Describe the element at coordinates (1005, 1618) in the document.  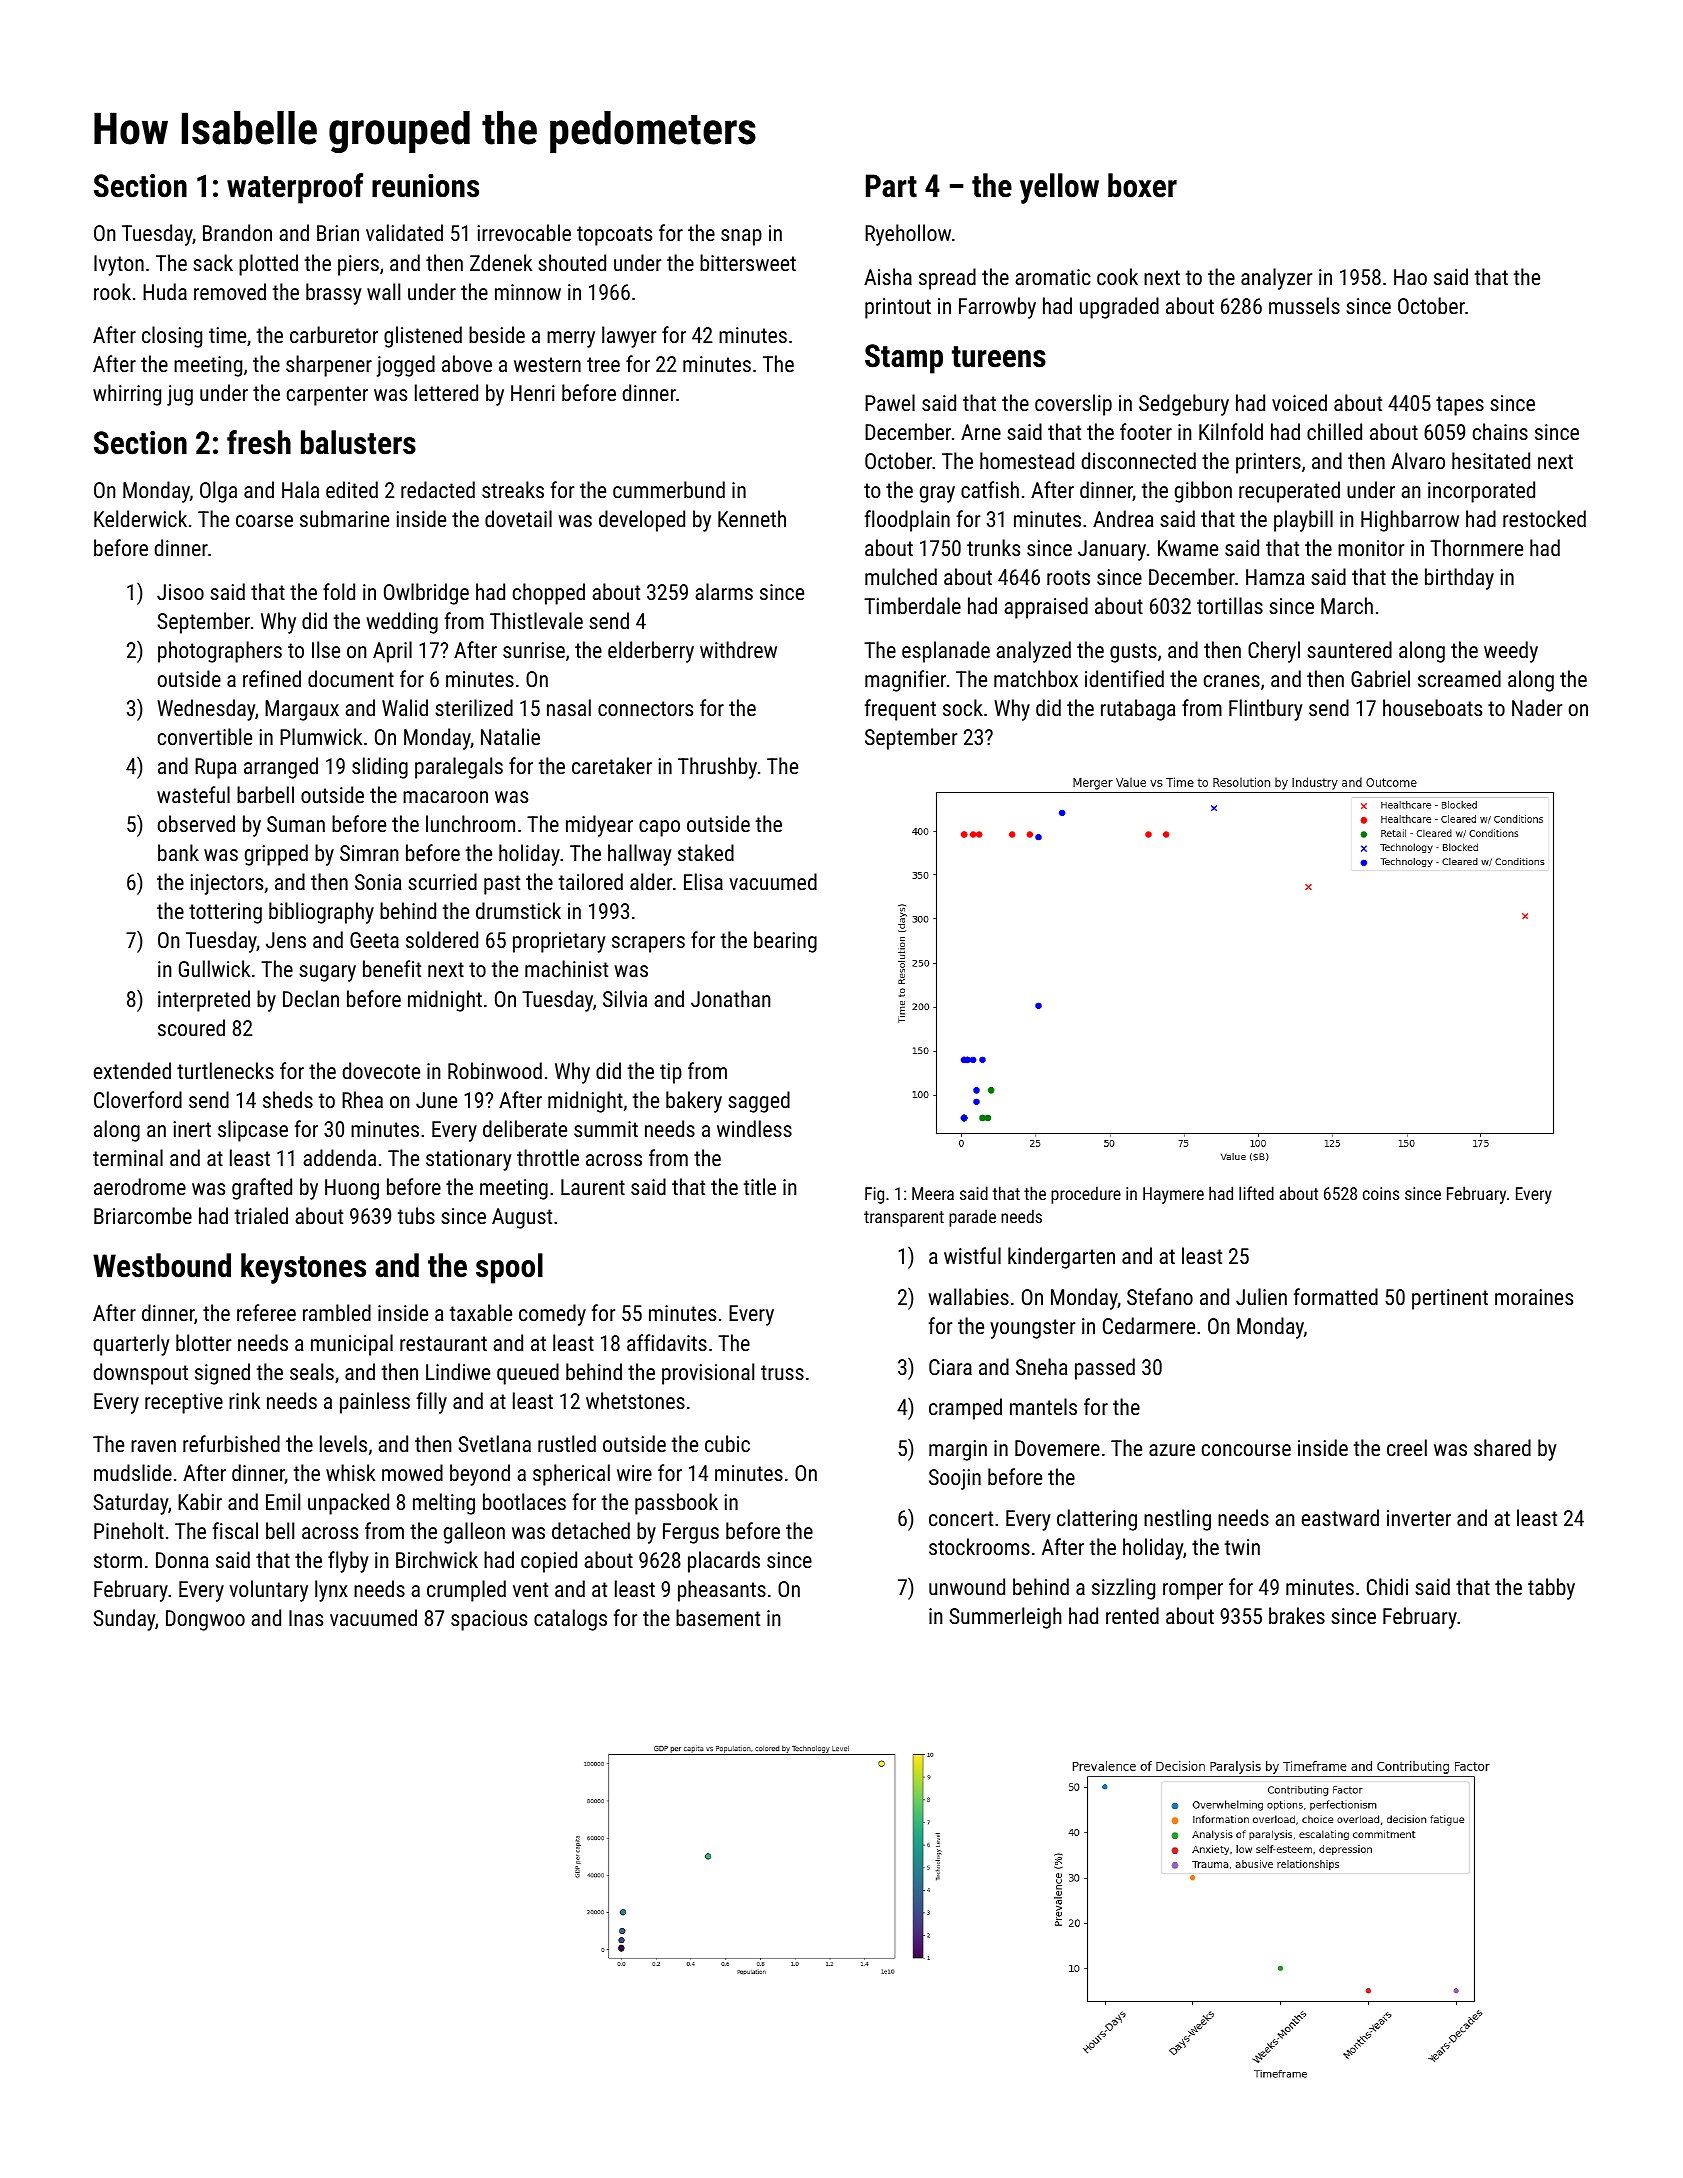
I see `Summerleigh` at that location.
